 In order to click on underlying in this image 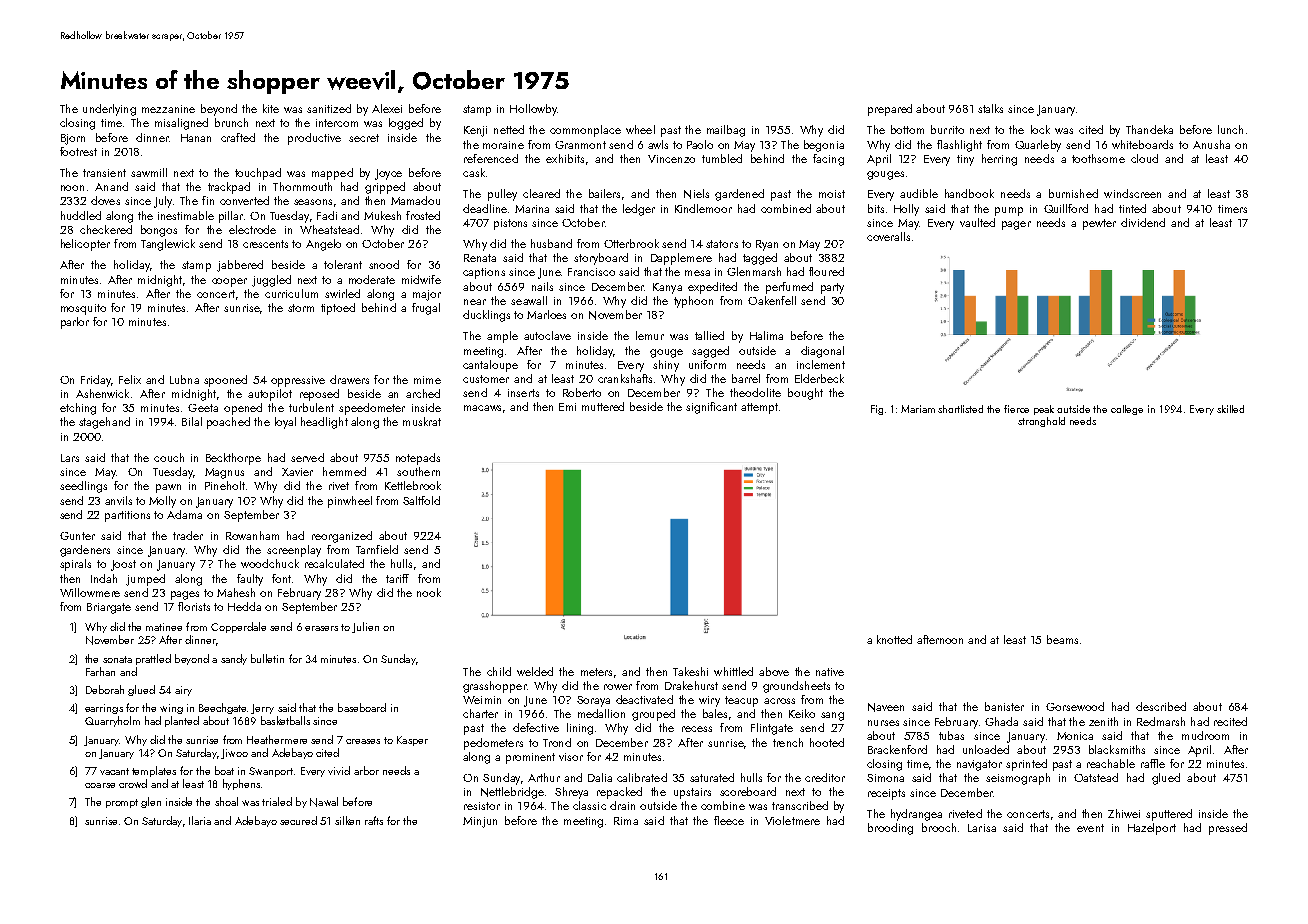, I will do `click(109, 110)`.
